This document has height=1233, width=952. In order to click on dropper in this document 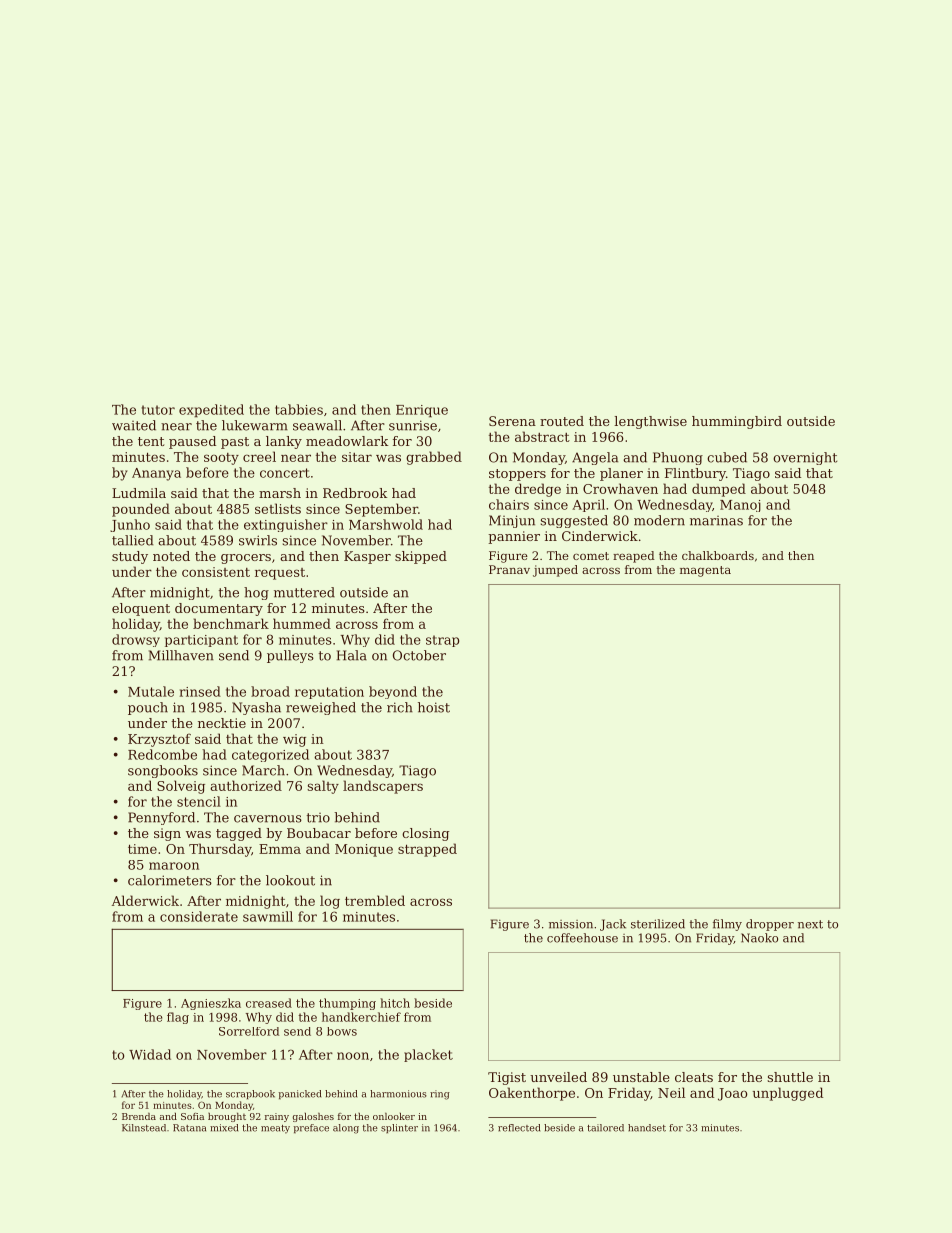, I will do `click(770, 925)`.
